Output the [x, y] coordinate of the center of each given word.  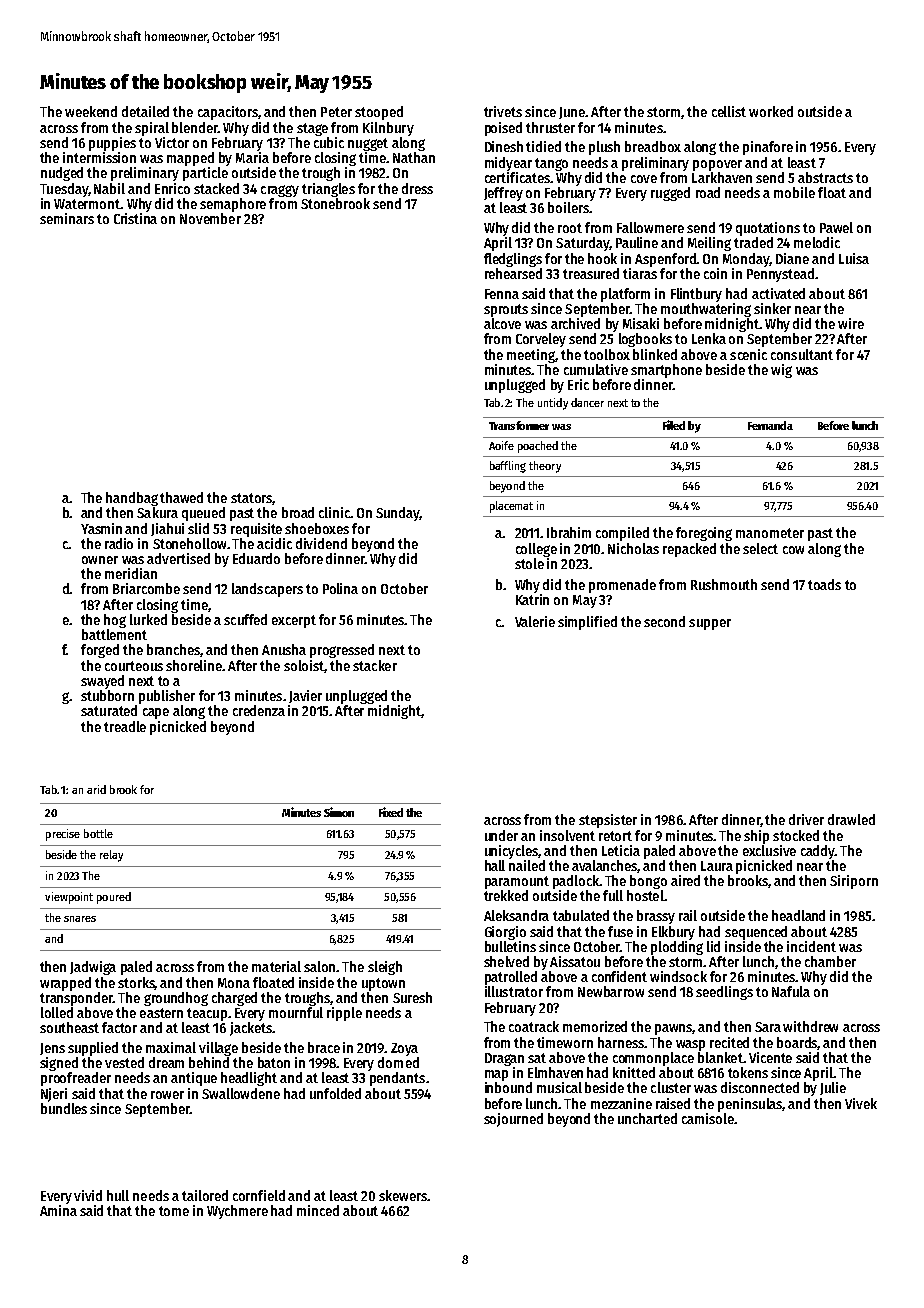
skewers [403, 1195]
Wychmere [237, 1212]
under [501, 835]
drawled [851, 819]
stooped [379, 113]
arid [96, 789]
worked [771, 111]
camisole [708, 1118]
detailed [145, 111]
